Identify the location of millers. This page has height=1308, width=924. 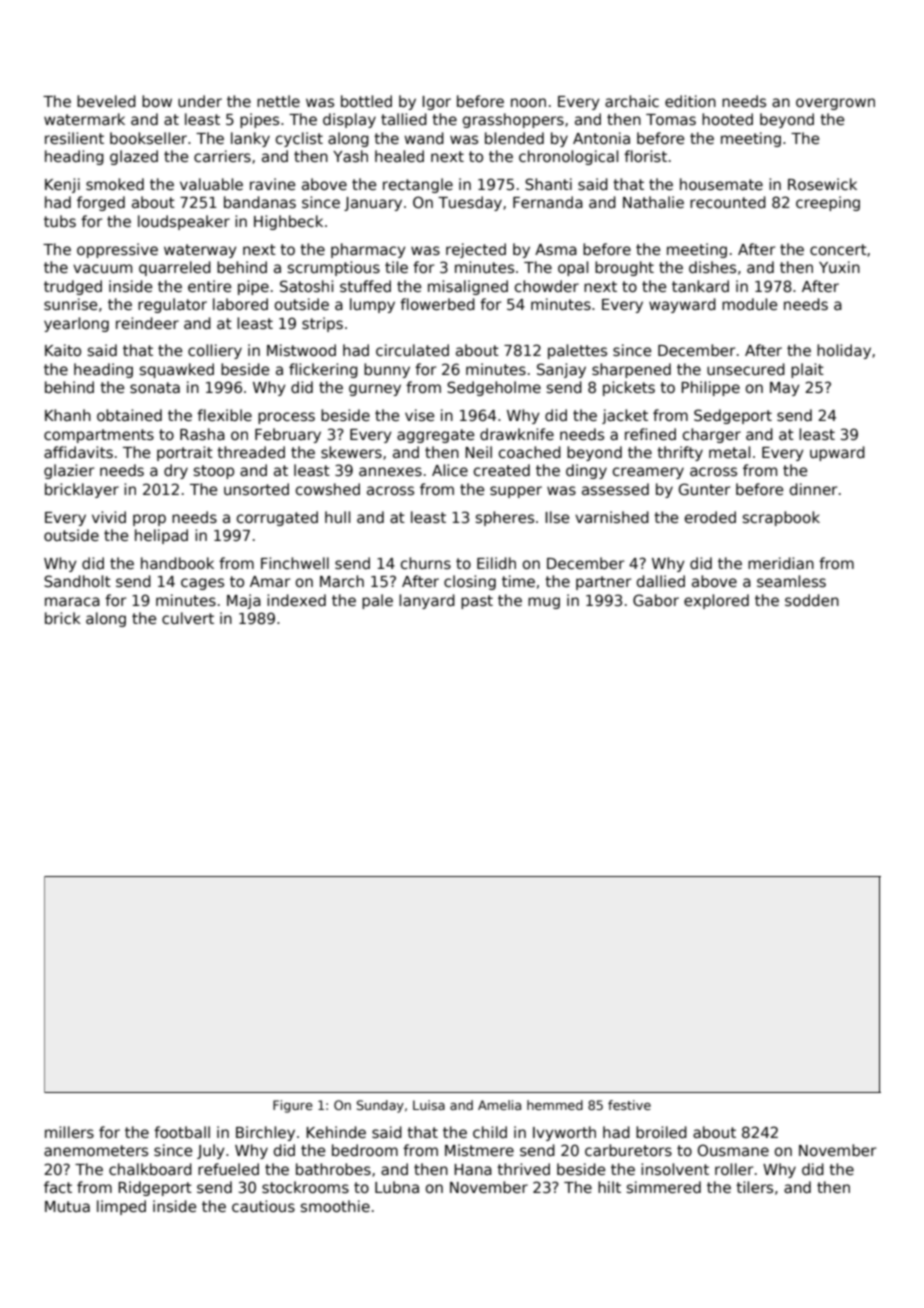
(69, 1132).
